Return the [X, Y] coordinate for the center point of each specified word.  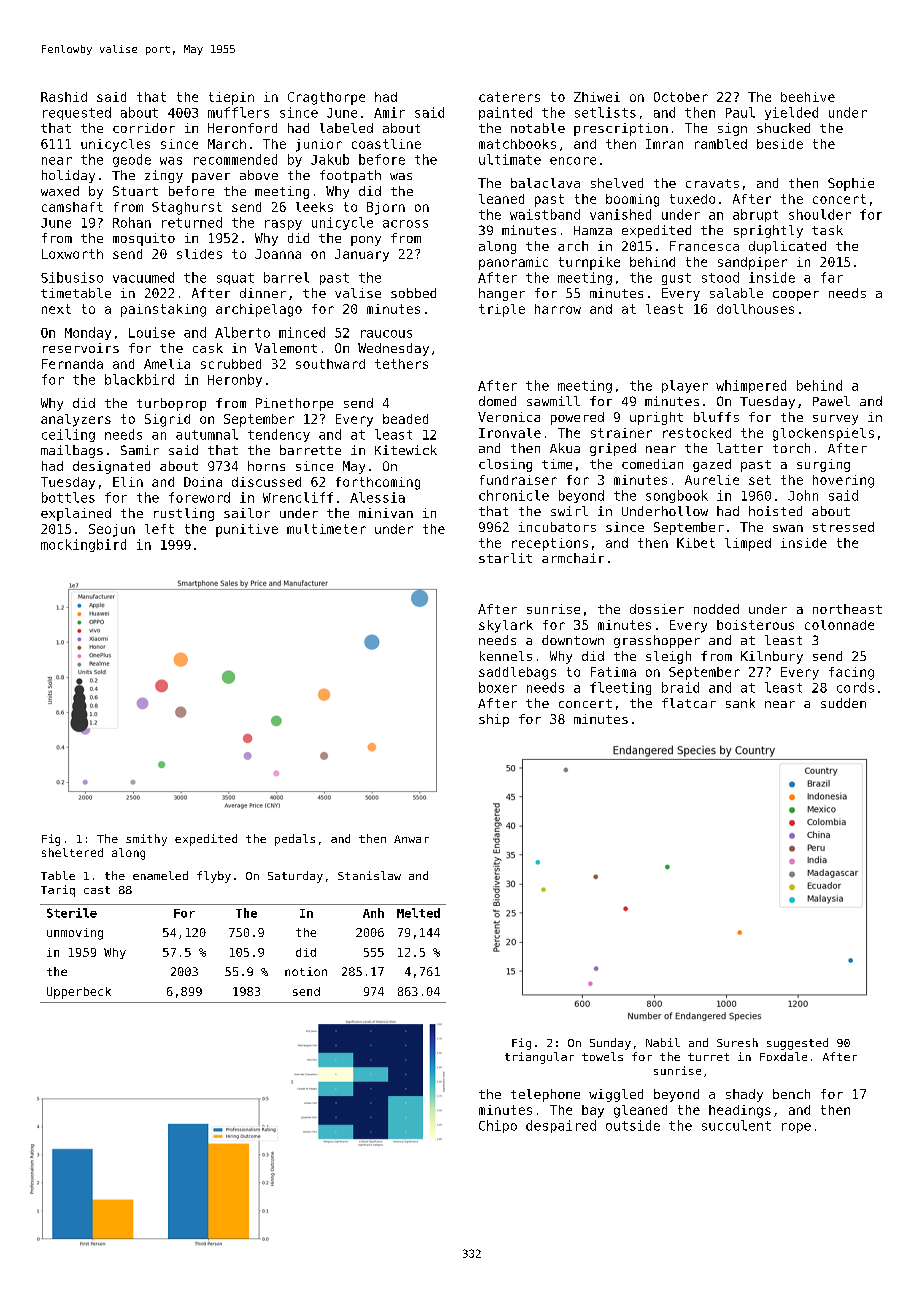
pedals [295, 840]
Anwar [411, 839]
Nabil [663, 1042]
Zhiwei [597, 97]
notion [306, 971]
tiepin [231, 98]
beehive [808, 97]
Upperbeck [79, 993]
